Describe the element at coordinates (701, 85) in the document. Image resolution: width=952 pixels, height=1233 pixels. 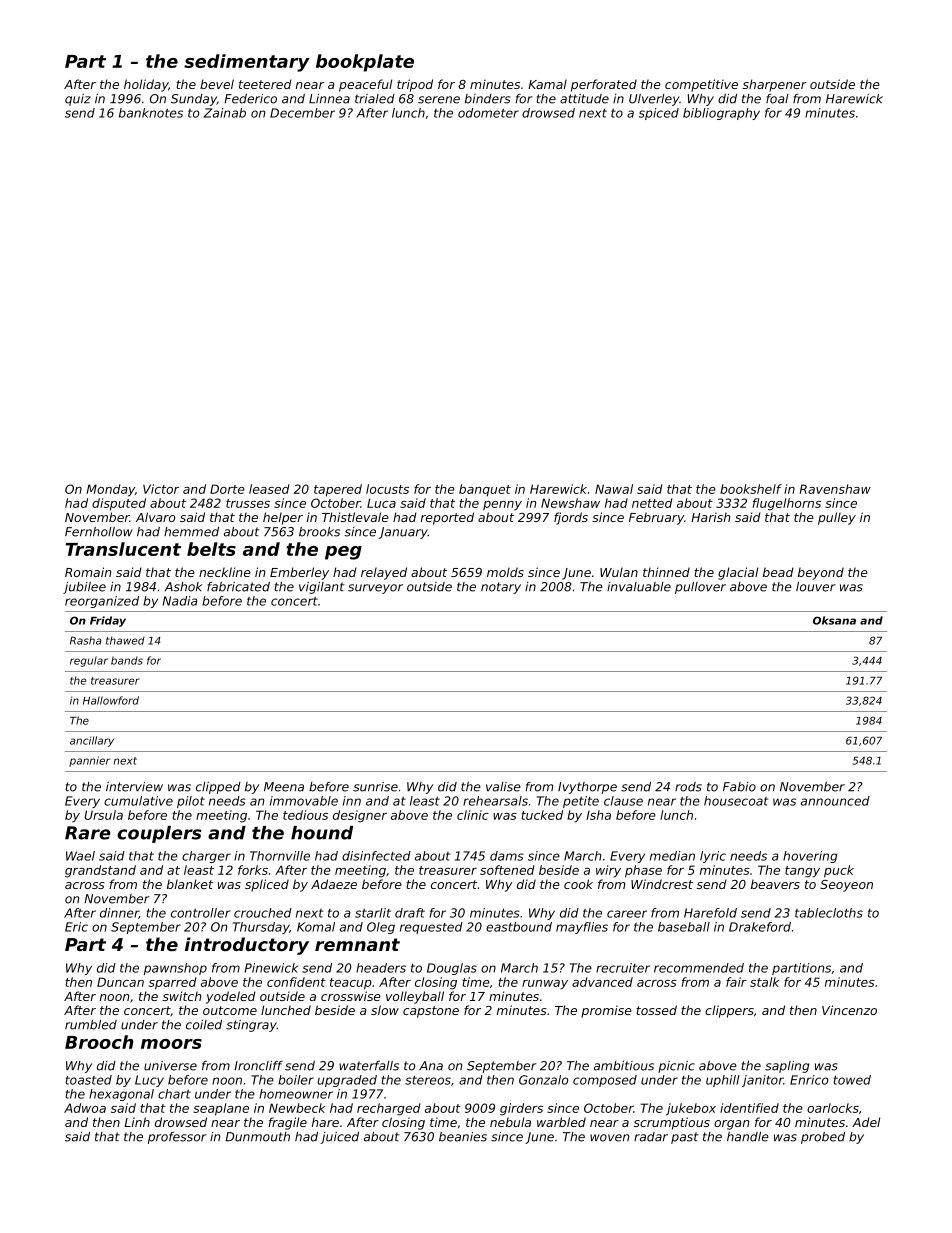
I see `competitive` at that location.
